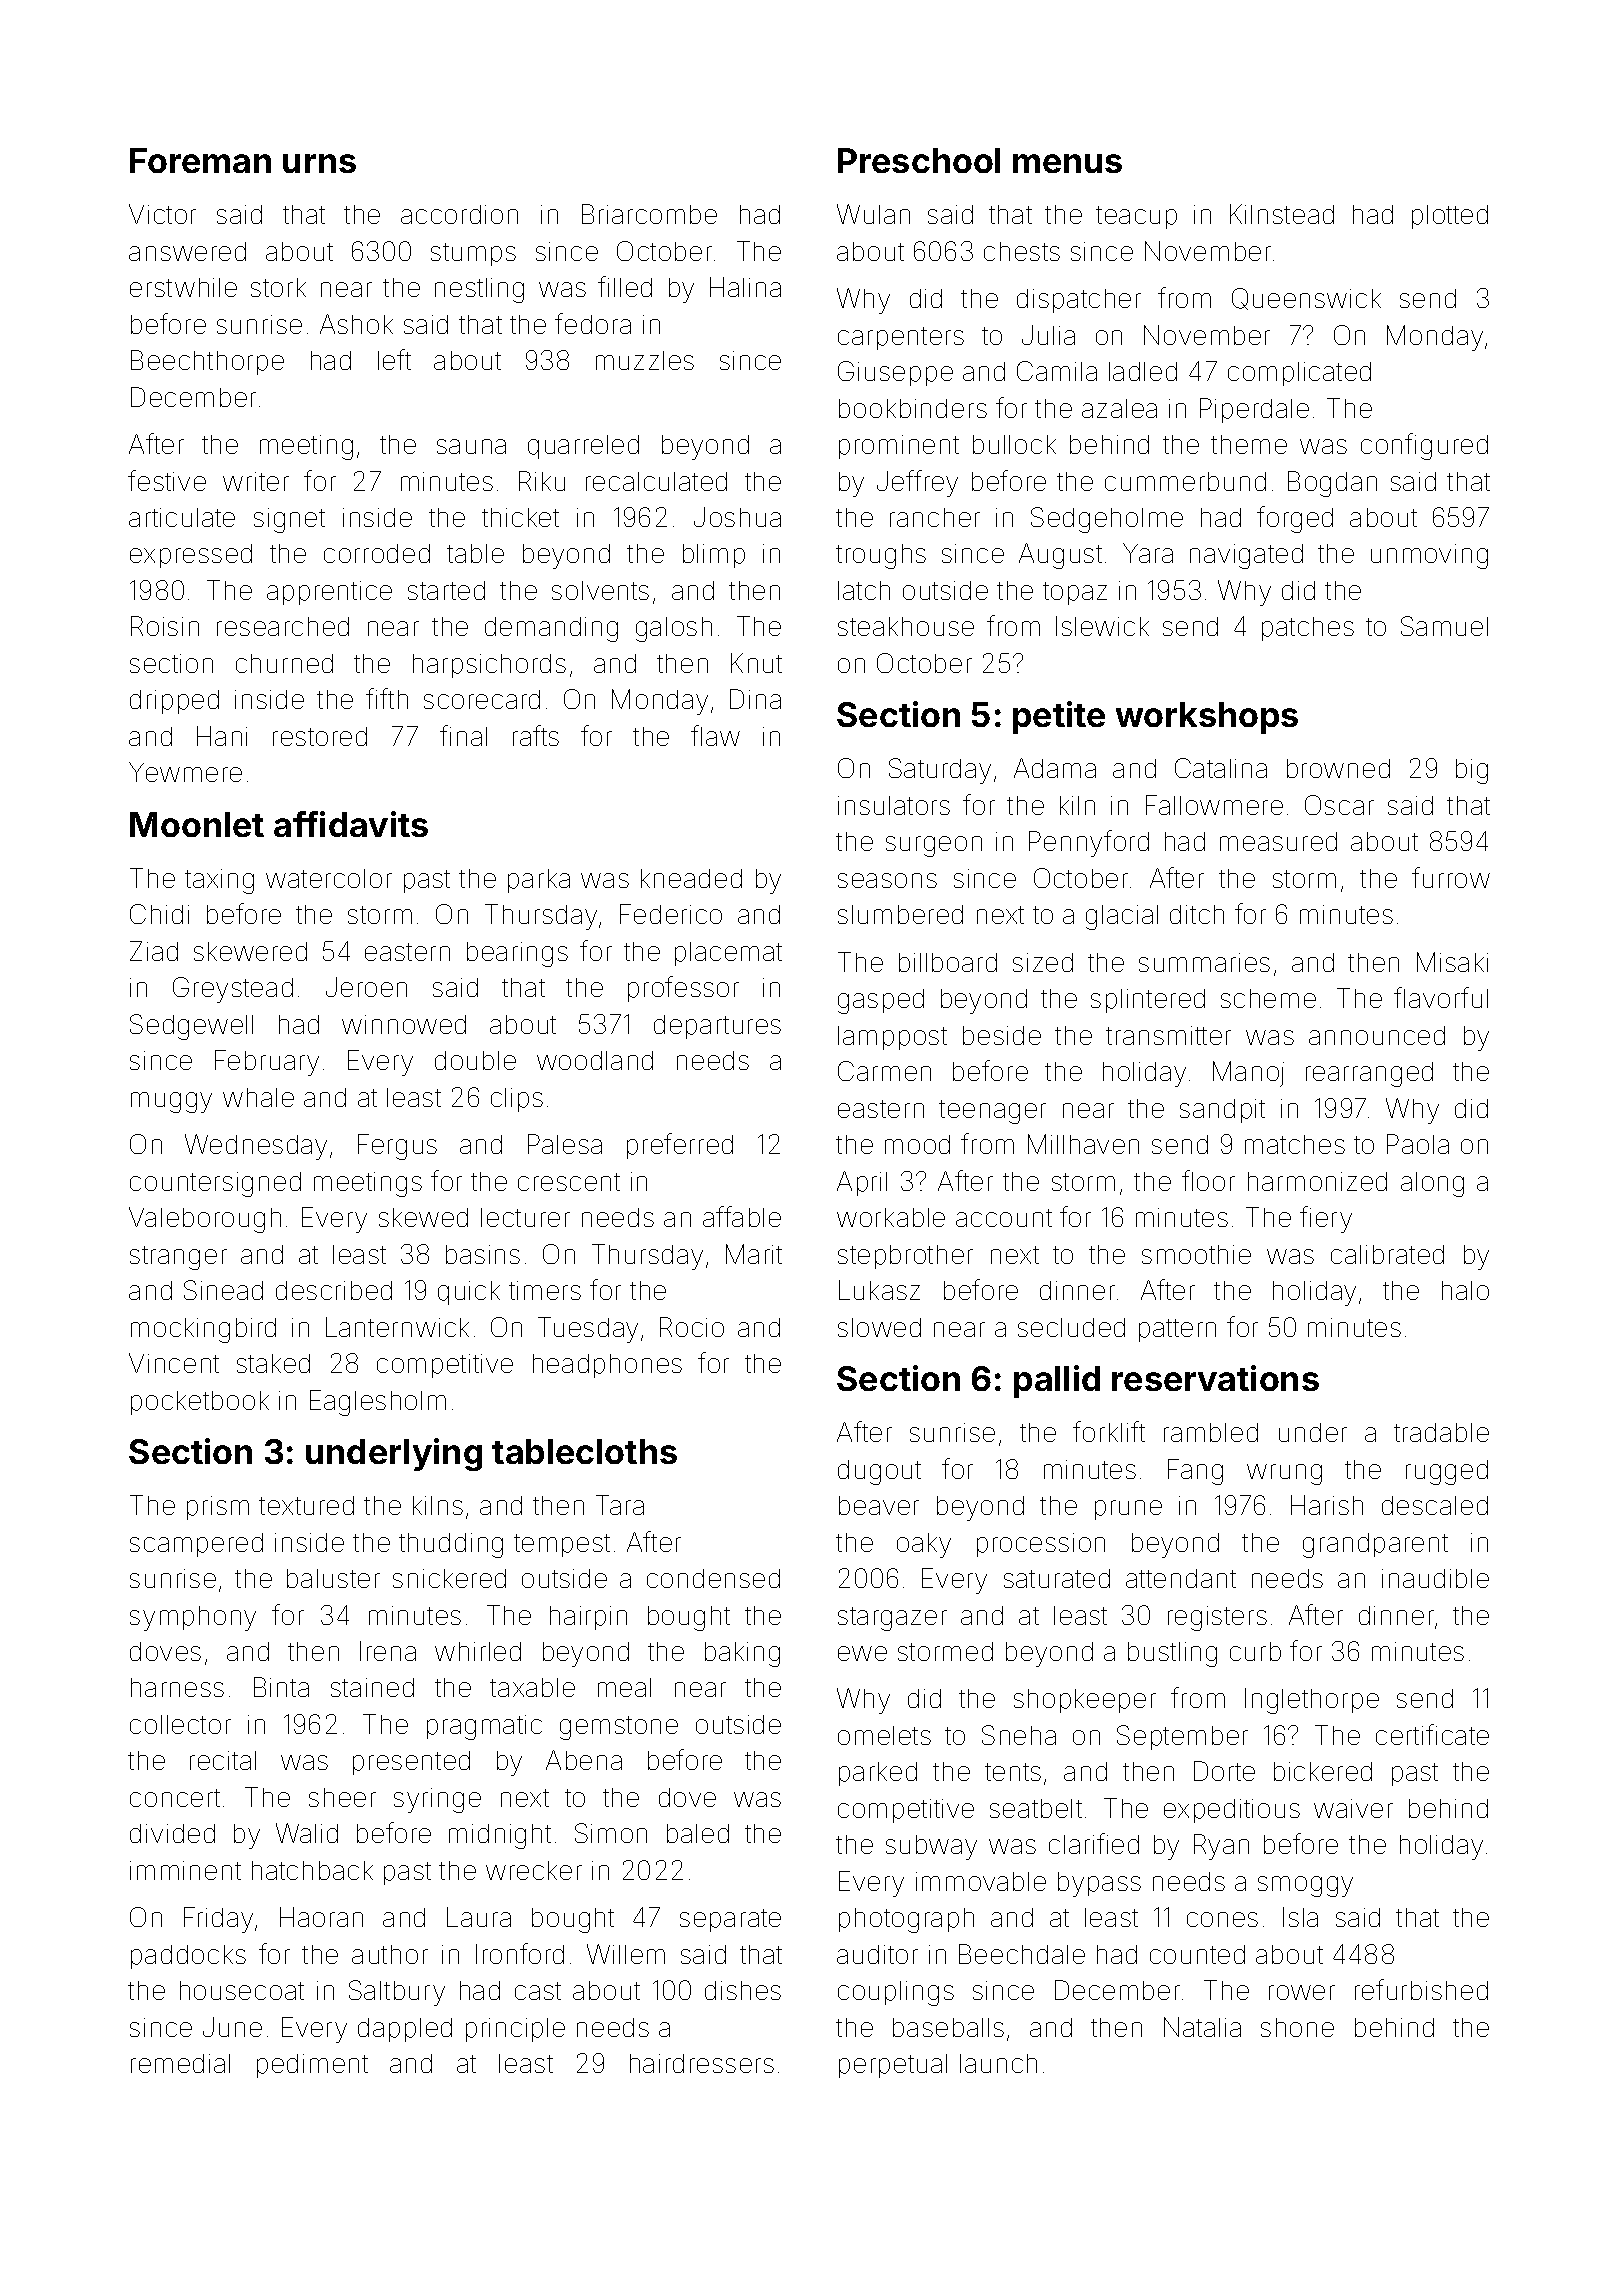 Image resolution: width=1620 pixels, height=2292 pixels. I want to click on Foreman, so click(200, 160).
